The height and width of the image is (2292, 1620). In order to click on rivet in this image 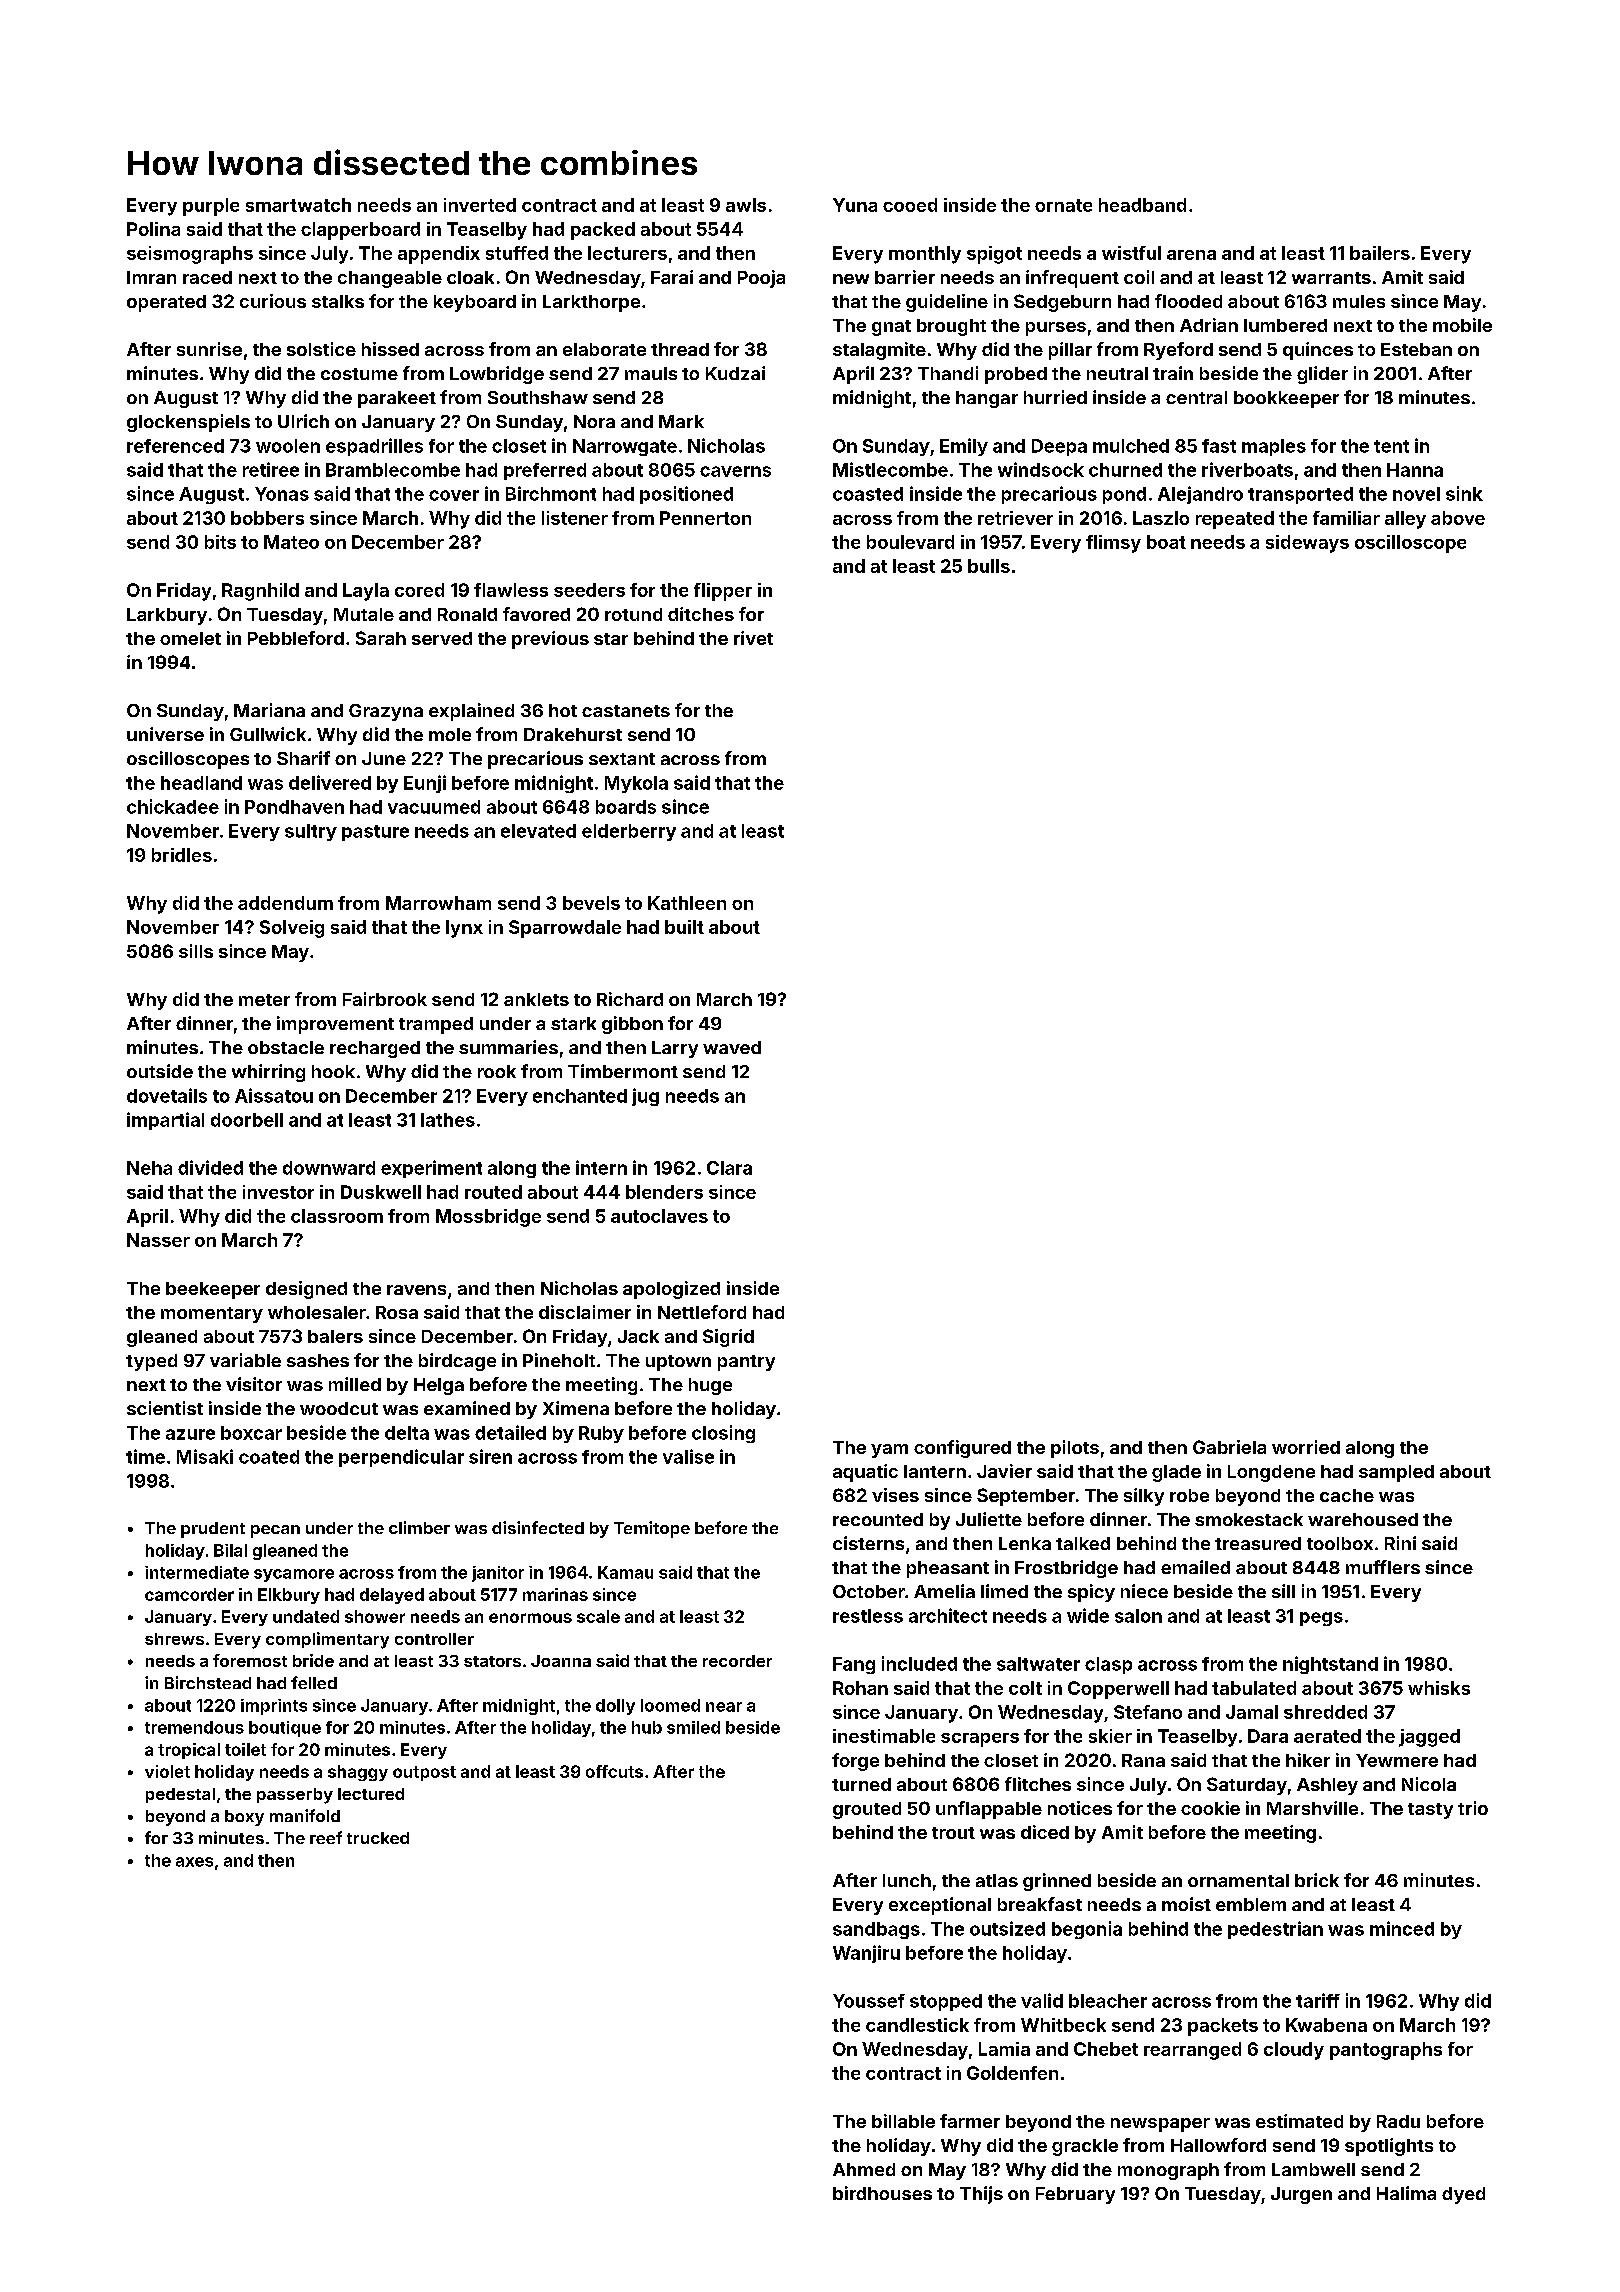, I will do `click(753, 638)`.
